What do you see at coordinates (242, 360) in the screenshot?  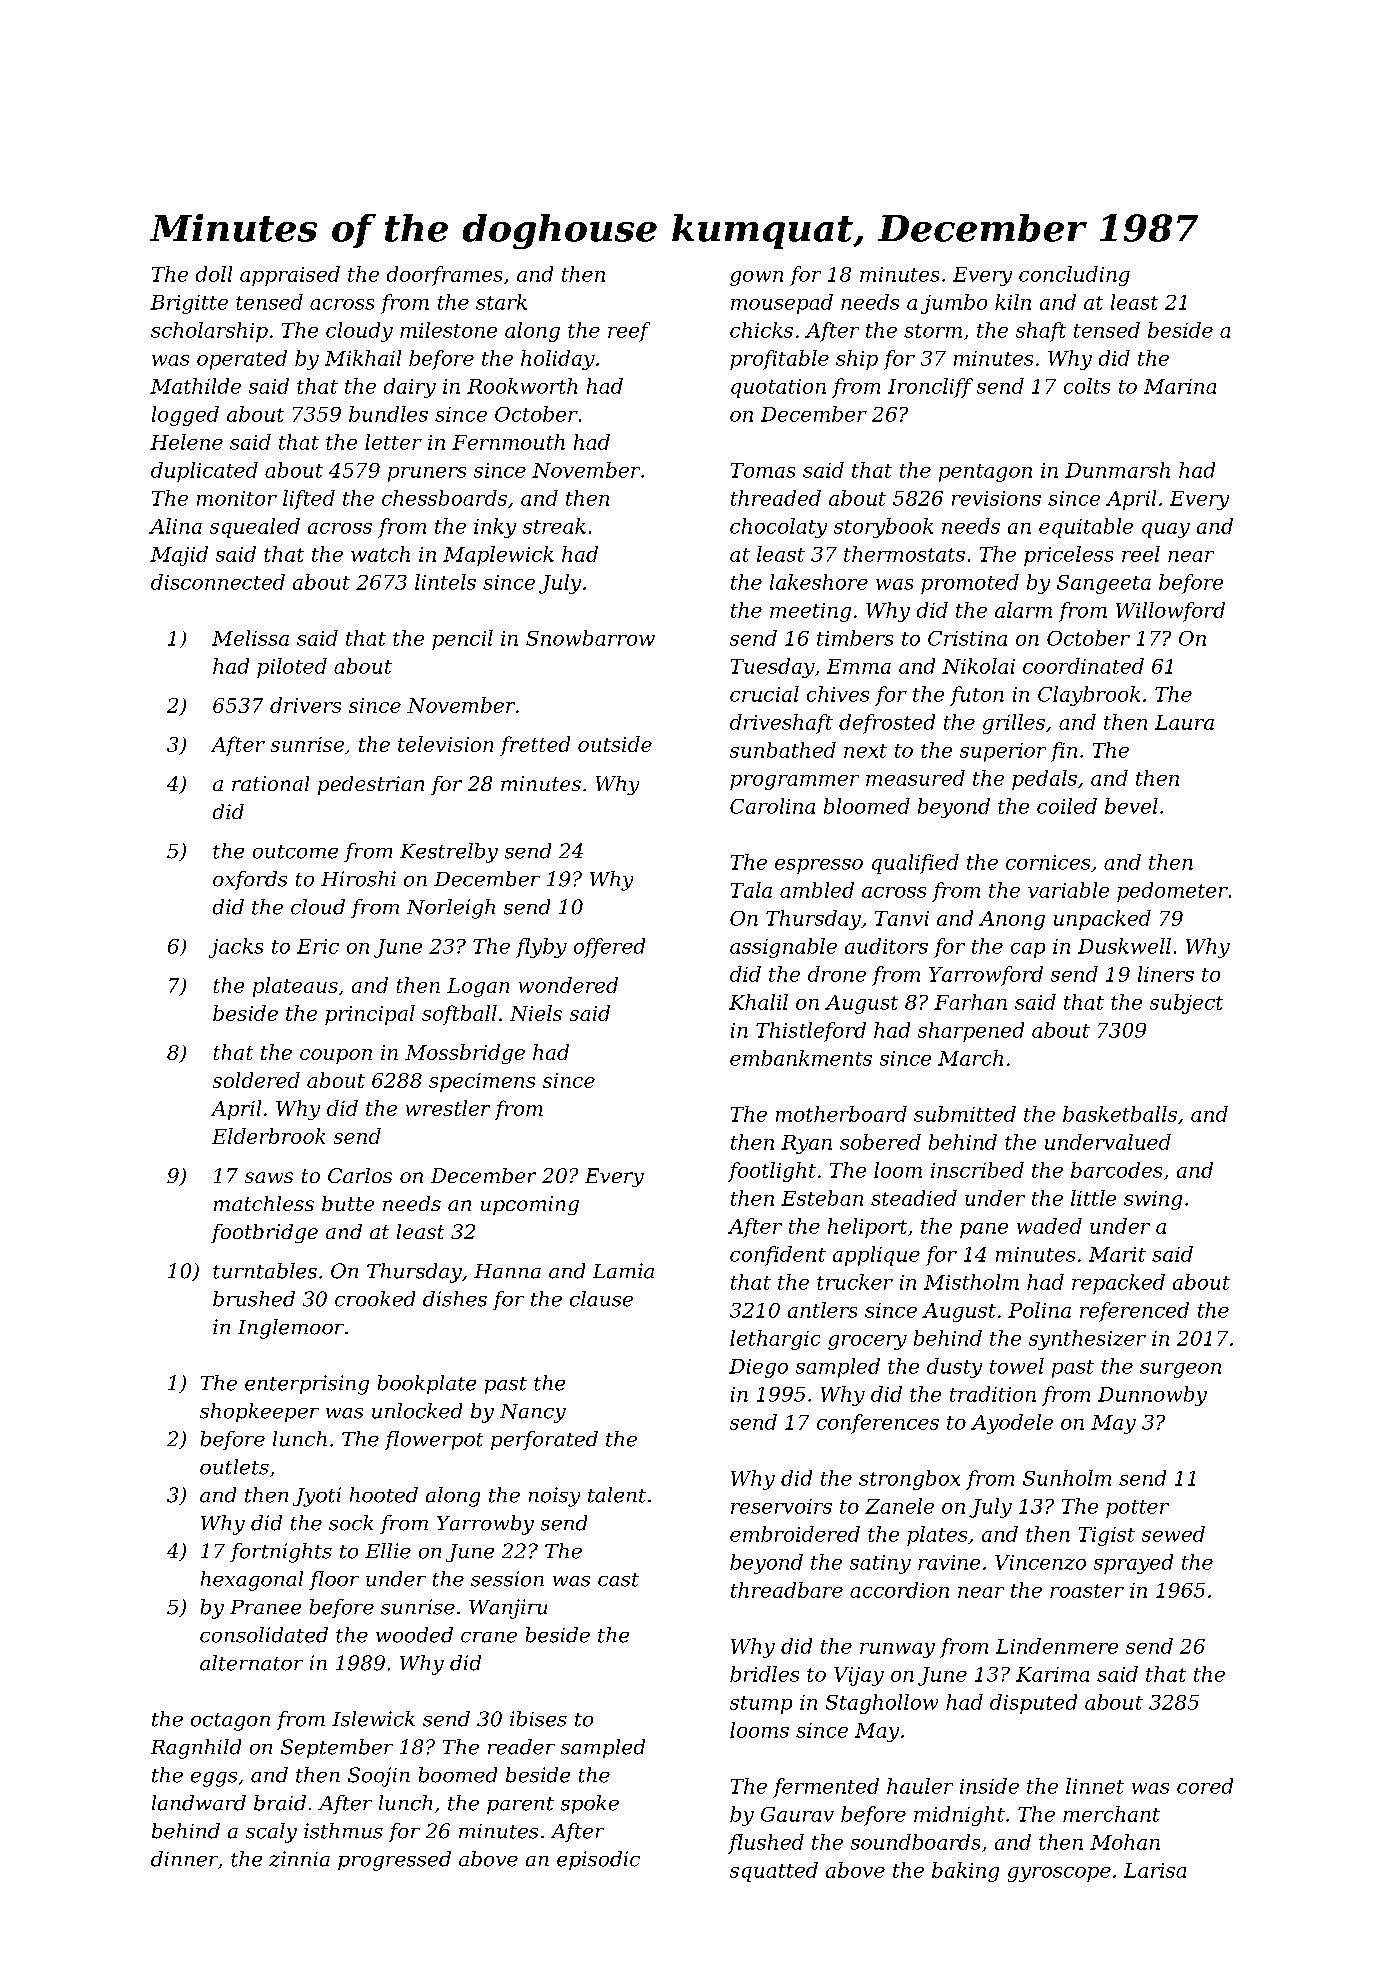 I see `operated` at bounding box center [242, 360].
